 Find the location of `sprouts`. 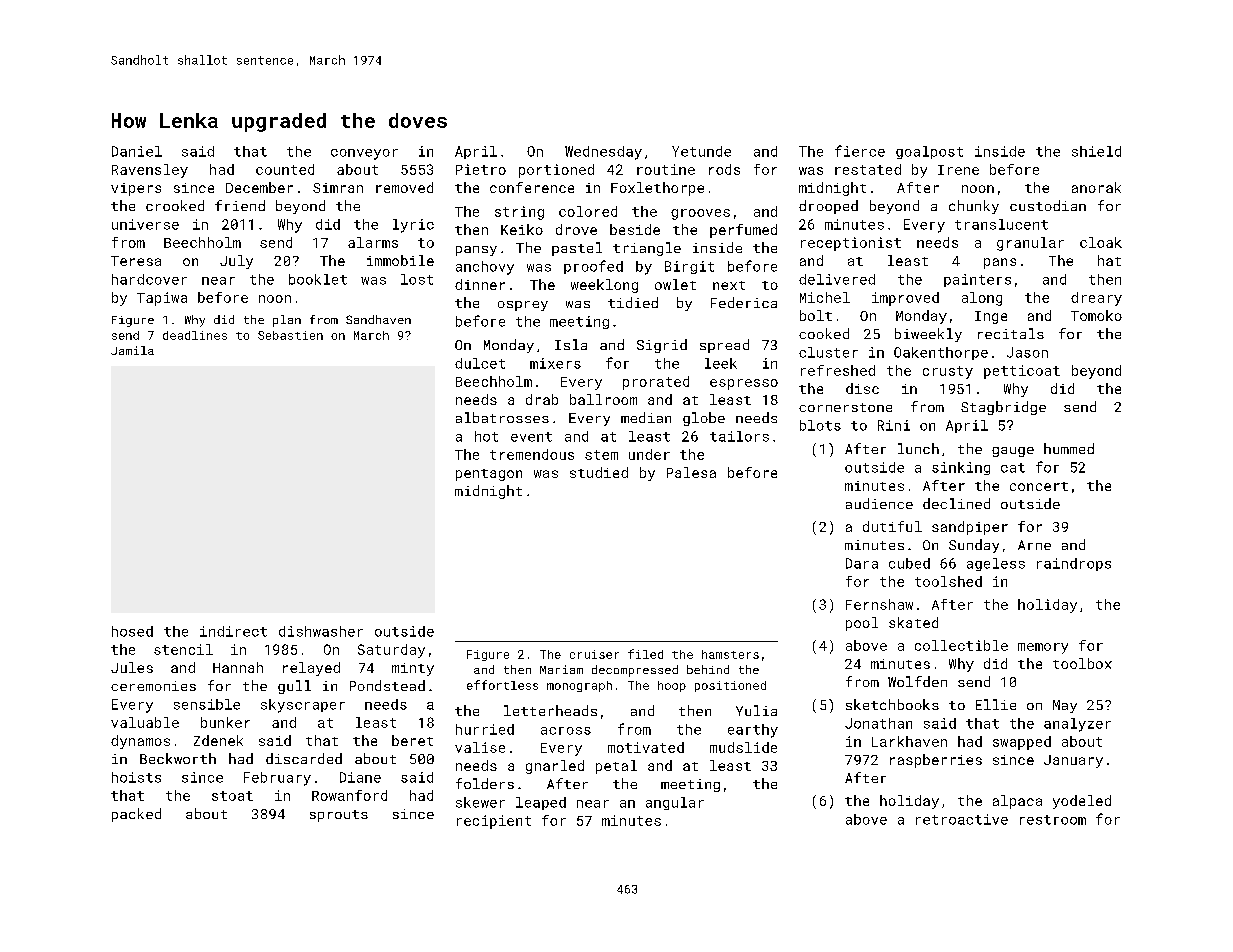

sprouts is located at coordinates (339, 816).
